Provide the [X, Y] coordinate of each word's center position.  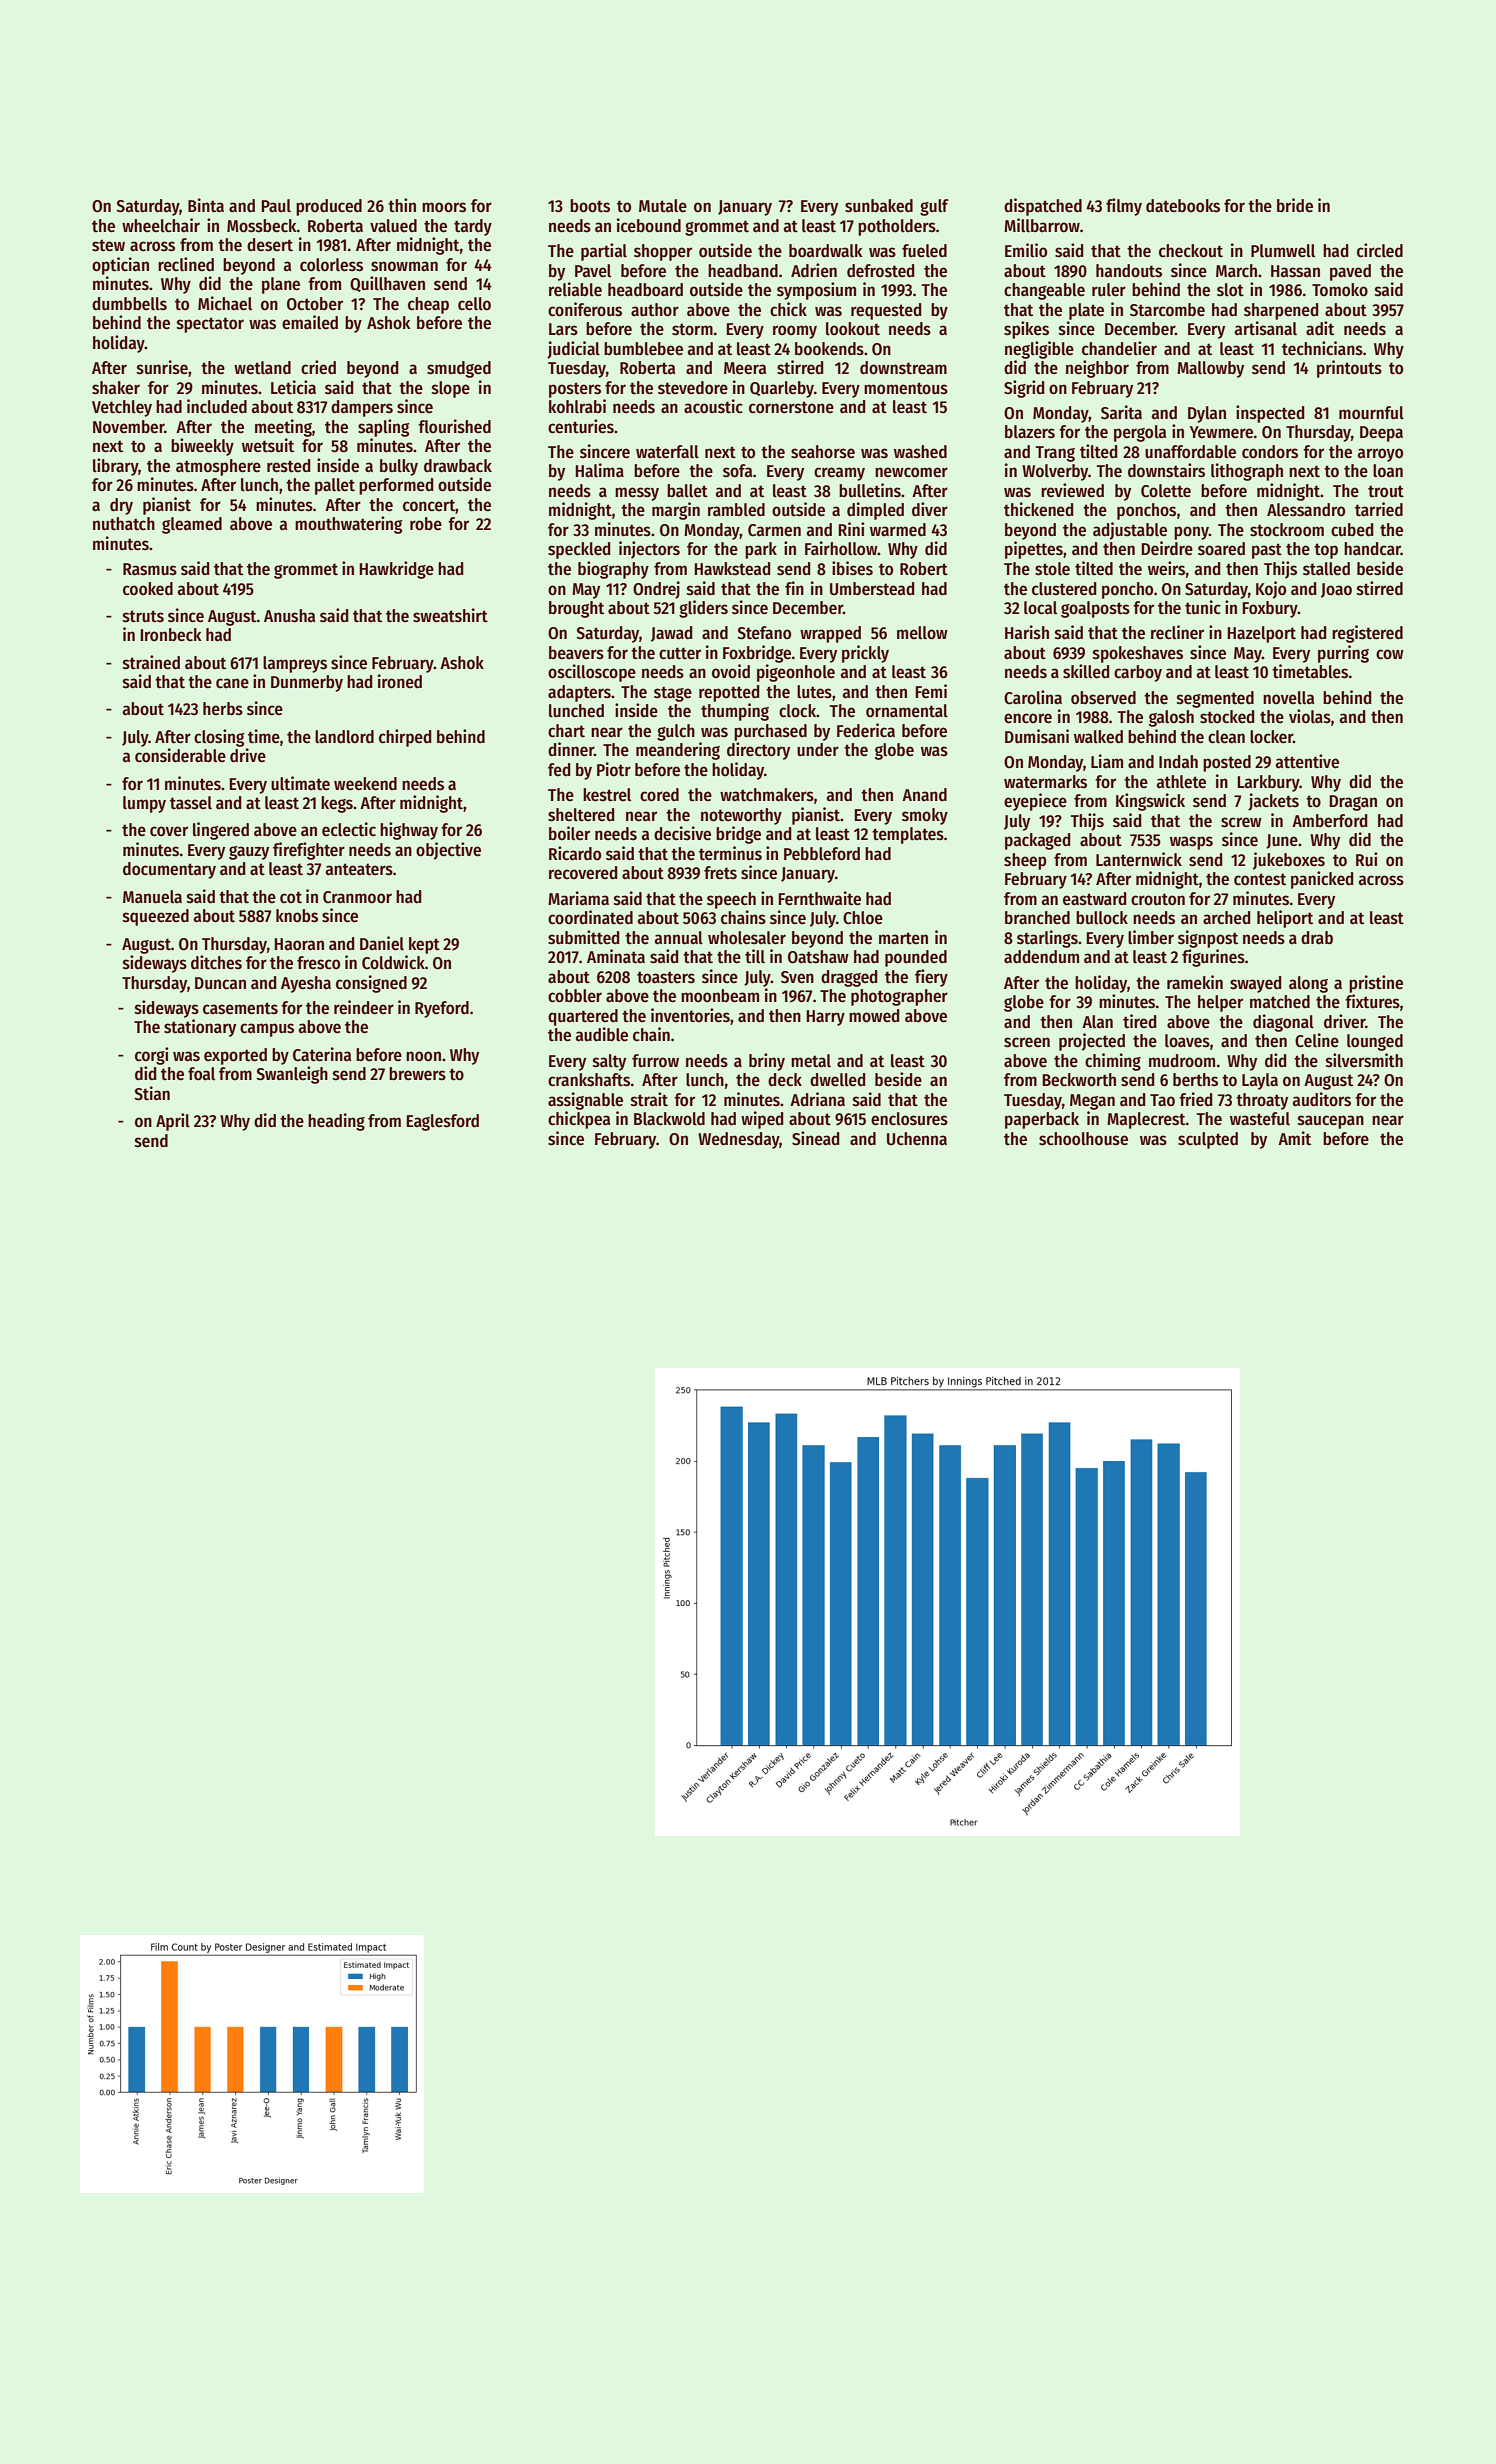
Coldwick [393, 962]
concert [429, 505]
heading [336, 1122]
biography [613, 570]
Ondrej [656, 590]
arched [1226, 918]
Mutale [663, 206]
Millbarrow [1042, 225]
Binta [206, 205]
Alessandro [1306, 510]
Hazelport [1261, 634]
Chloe [863, 918]
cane [232, 683]
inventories [690, 1015]
